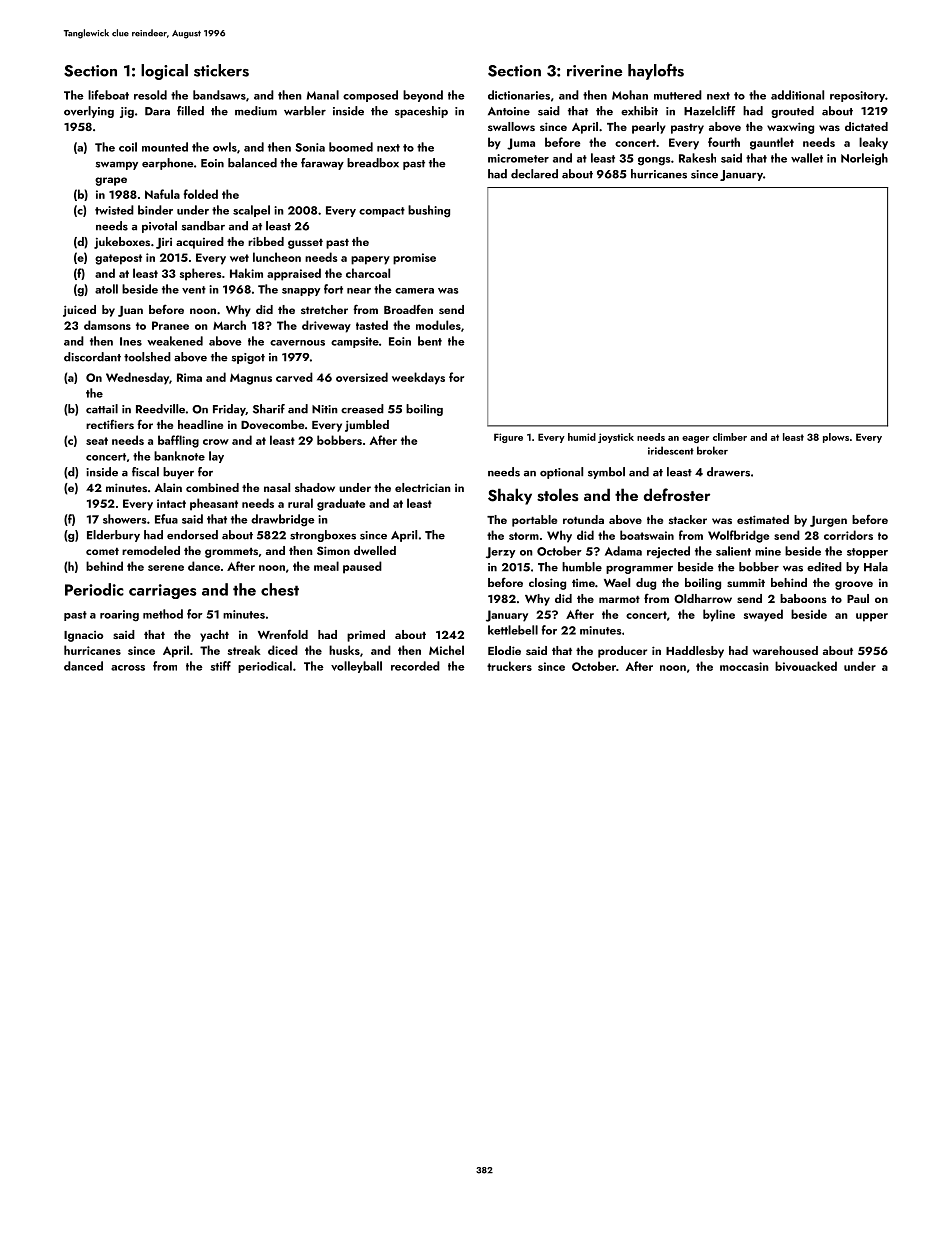  I want to click on across, so click(128, 668).
